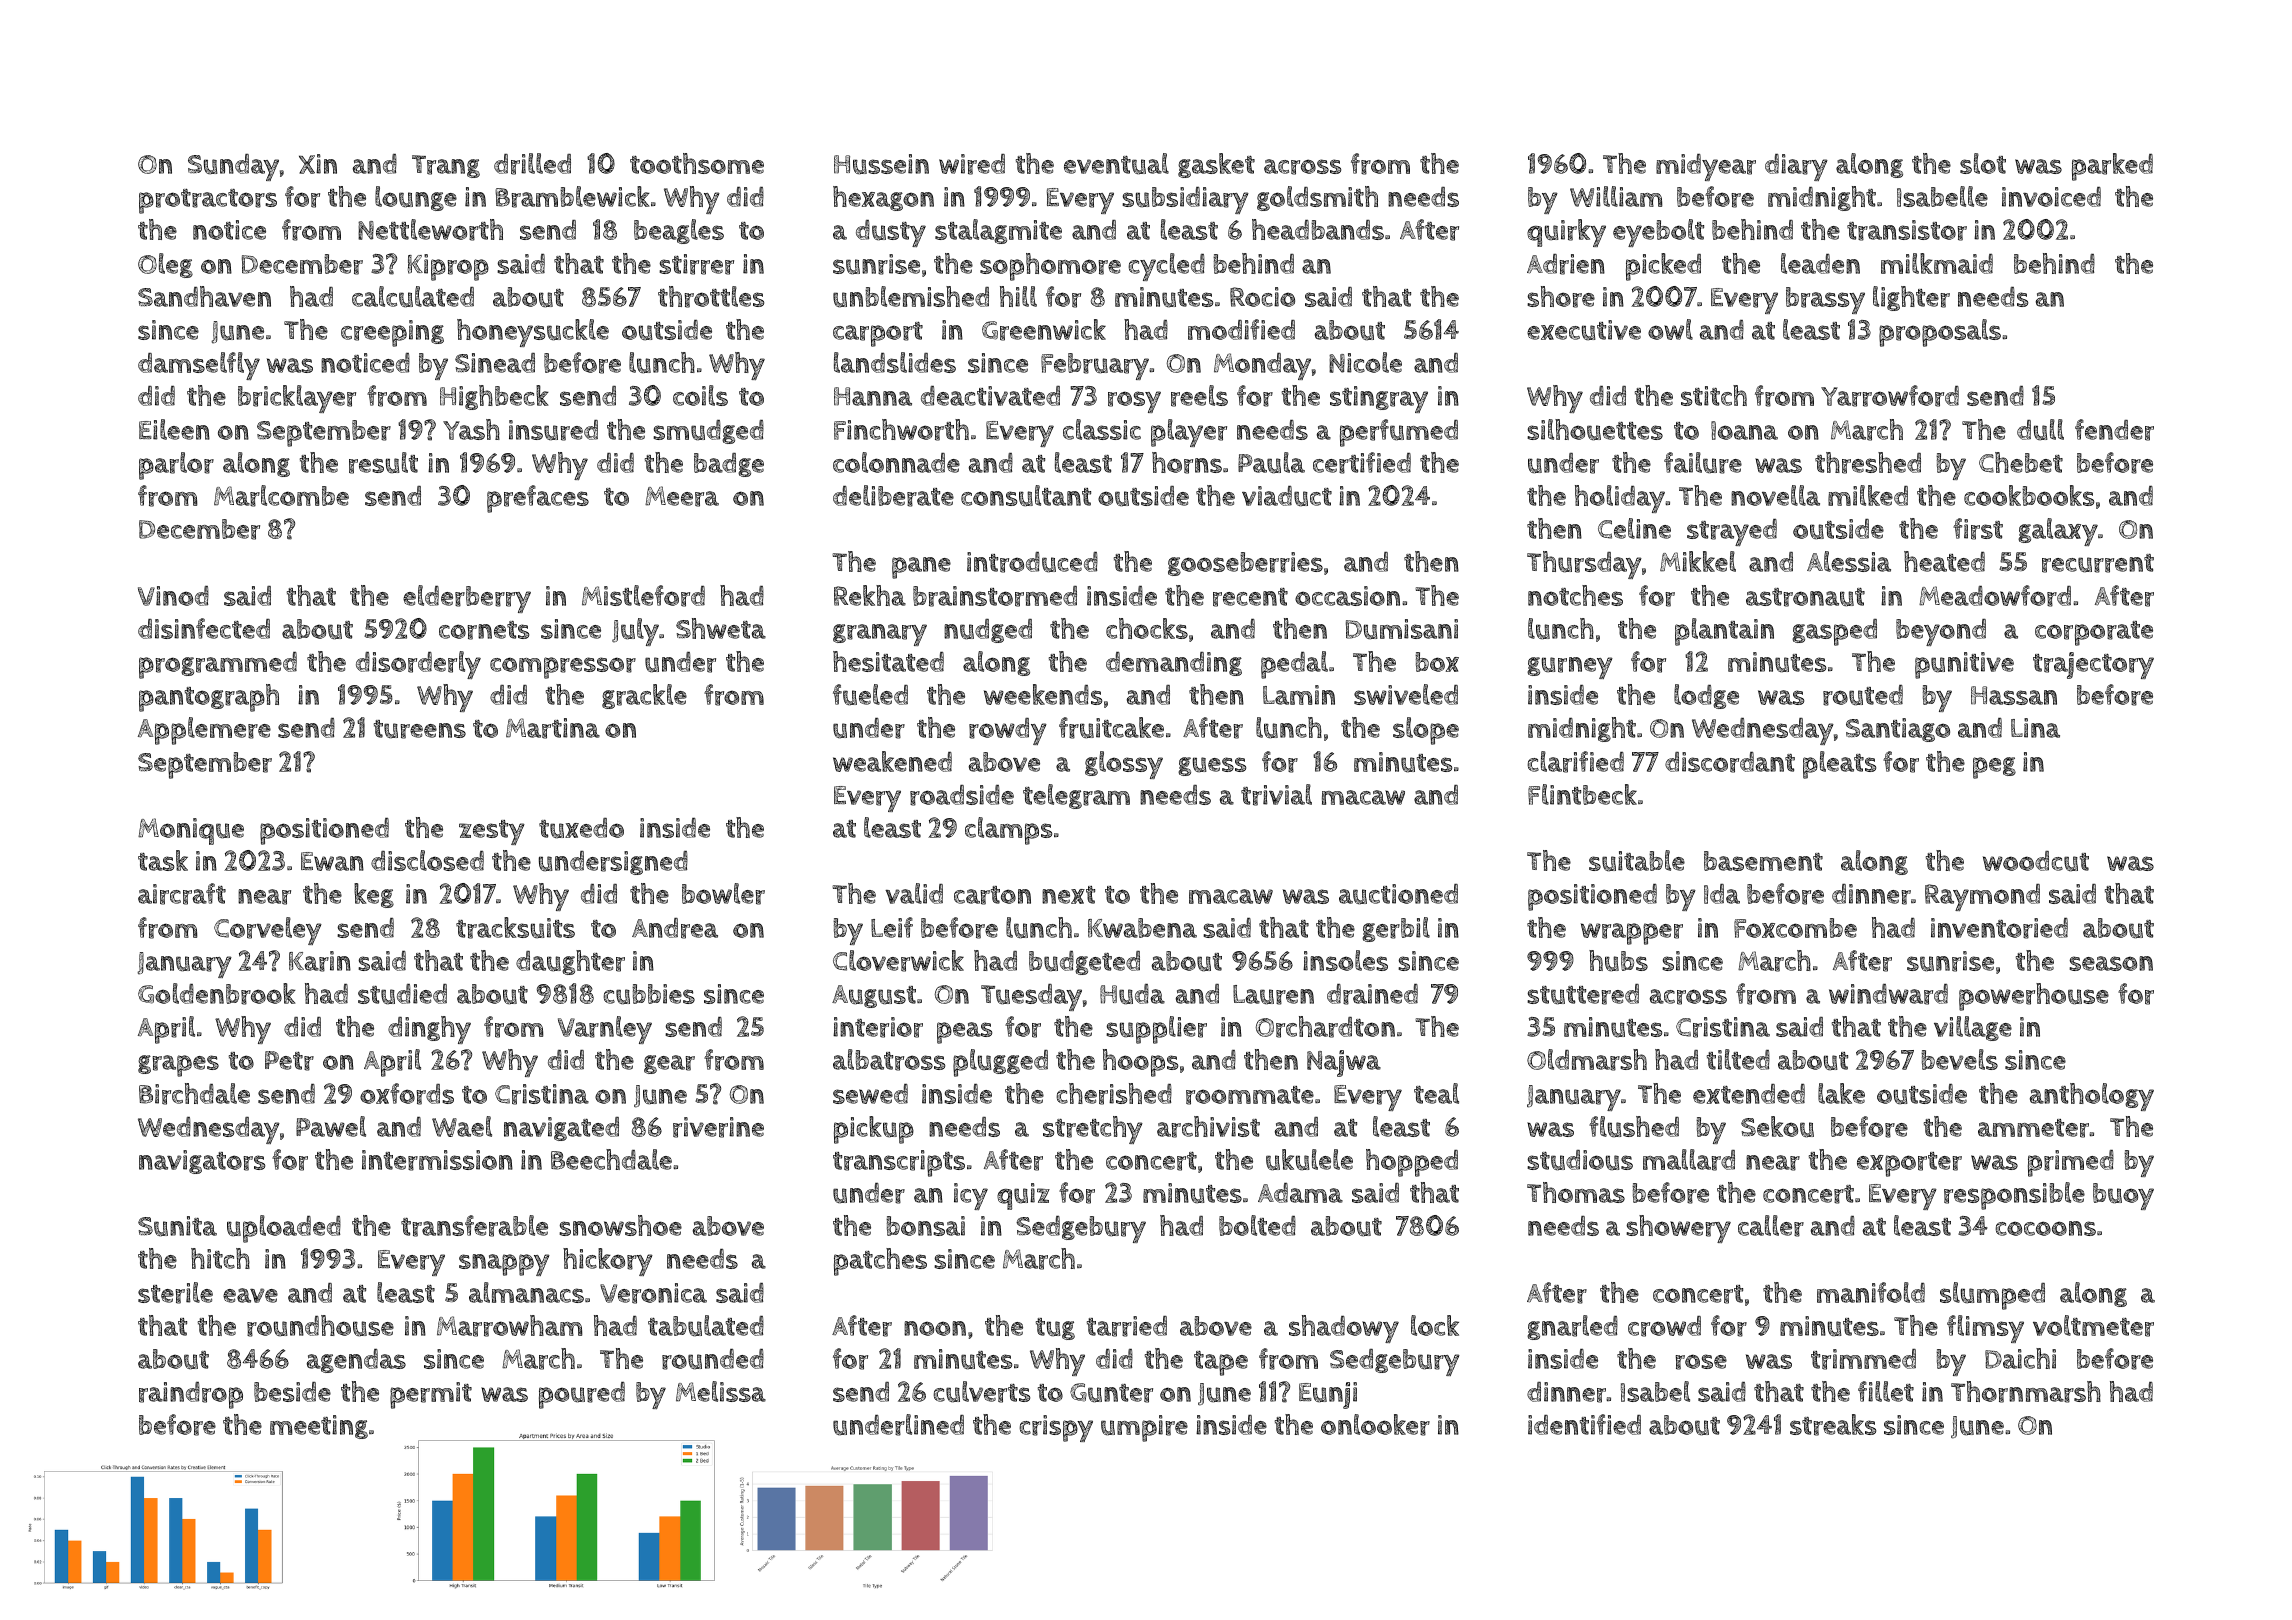  What do you see at coordinates (318, 164) in the screenshot?
I see `Xin` at bounding box center [318, 164].
